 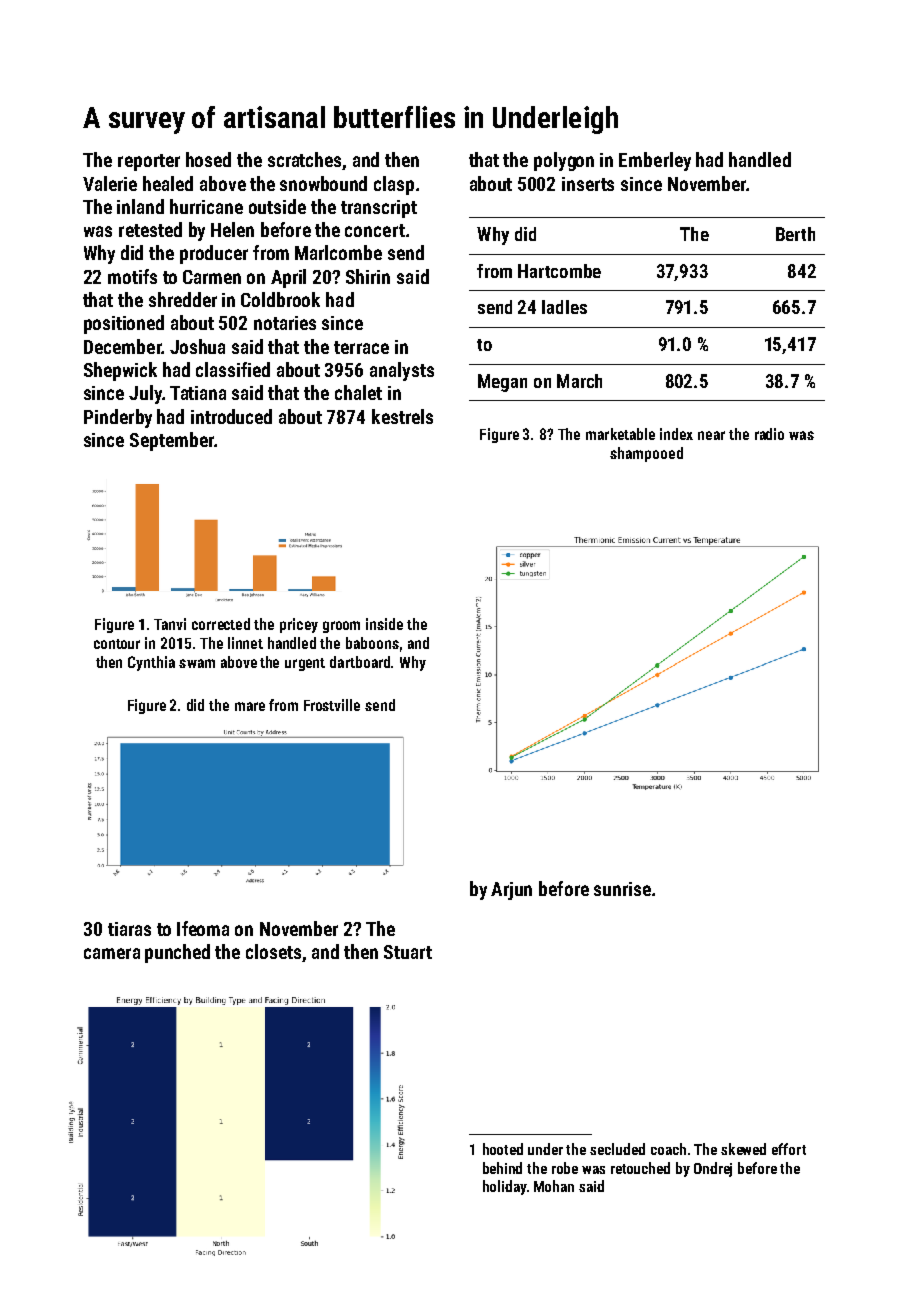 I want to click on behind, so click(x=502, y=1168).
